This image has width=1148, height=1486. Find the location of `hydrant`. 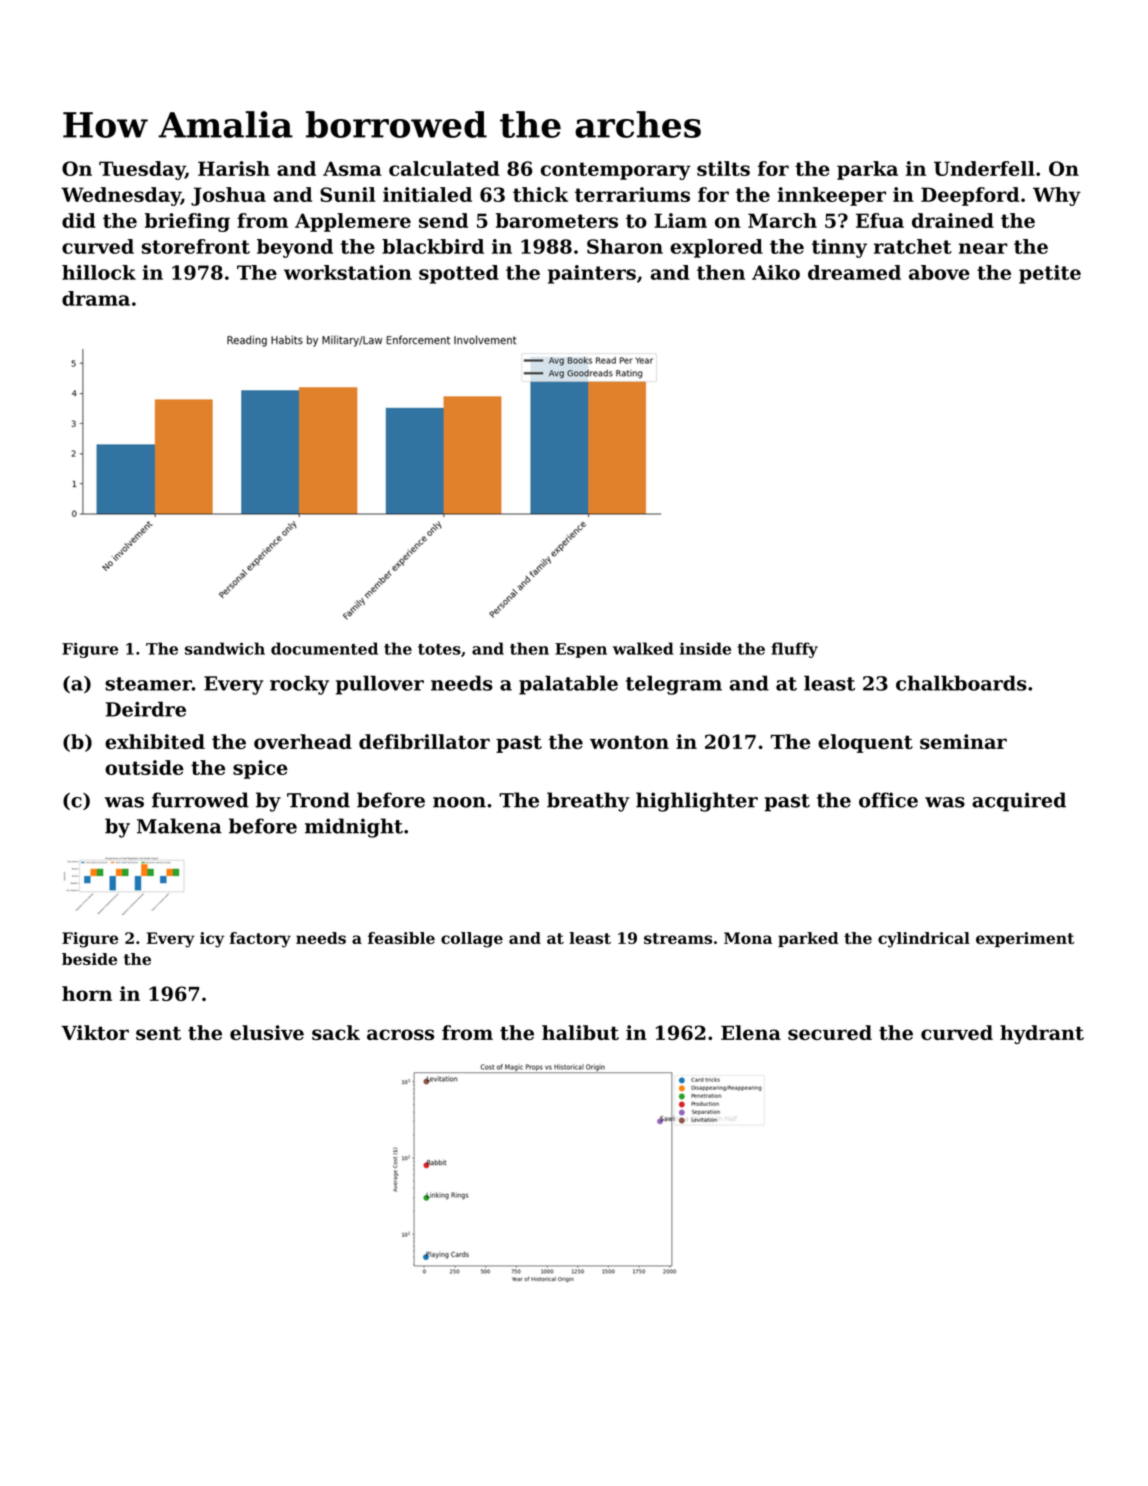

hydrant is located at coordinates (1042, 1034).
